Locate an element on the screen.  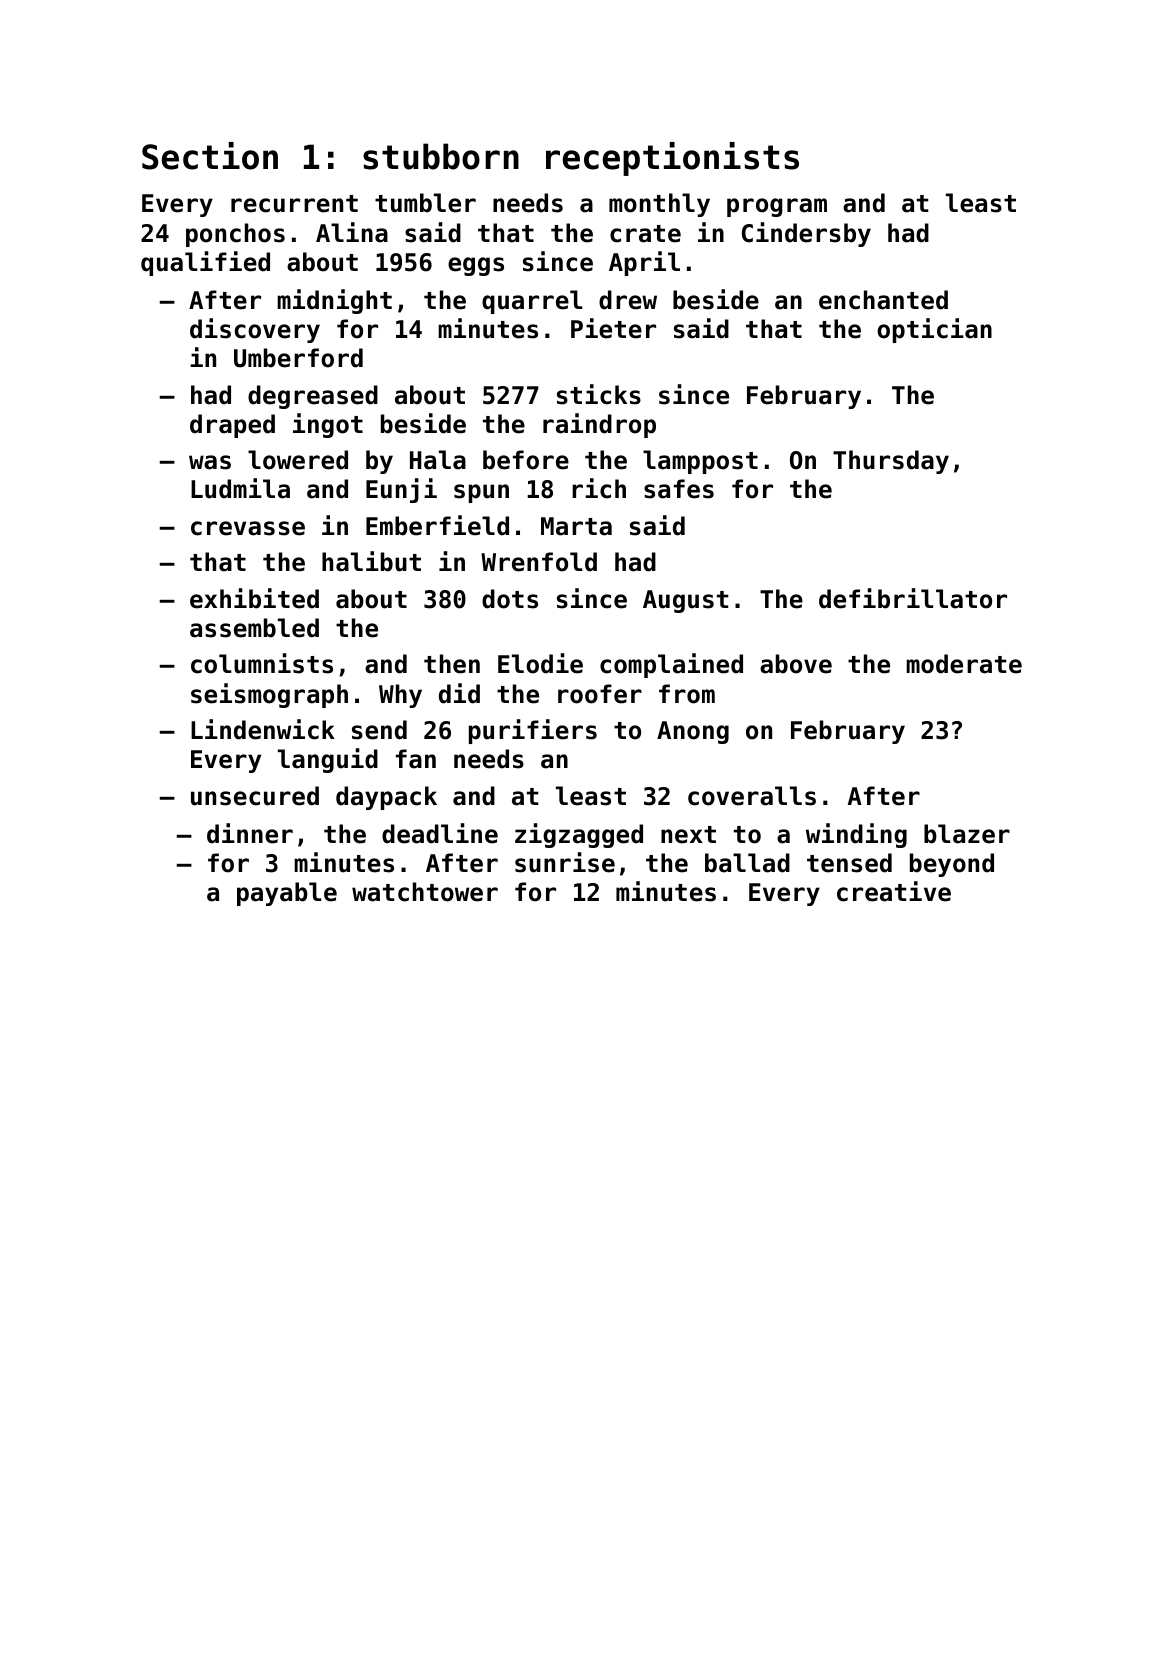
send is located at coordinates (379, 730).
